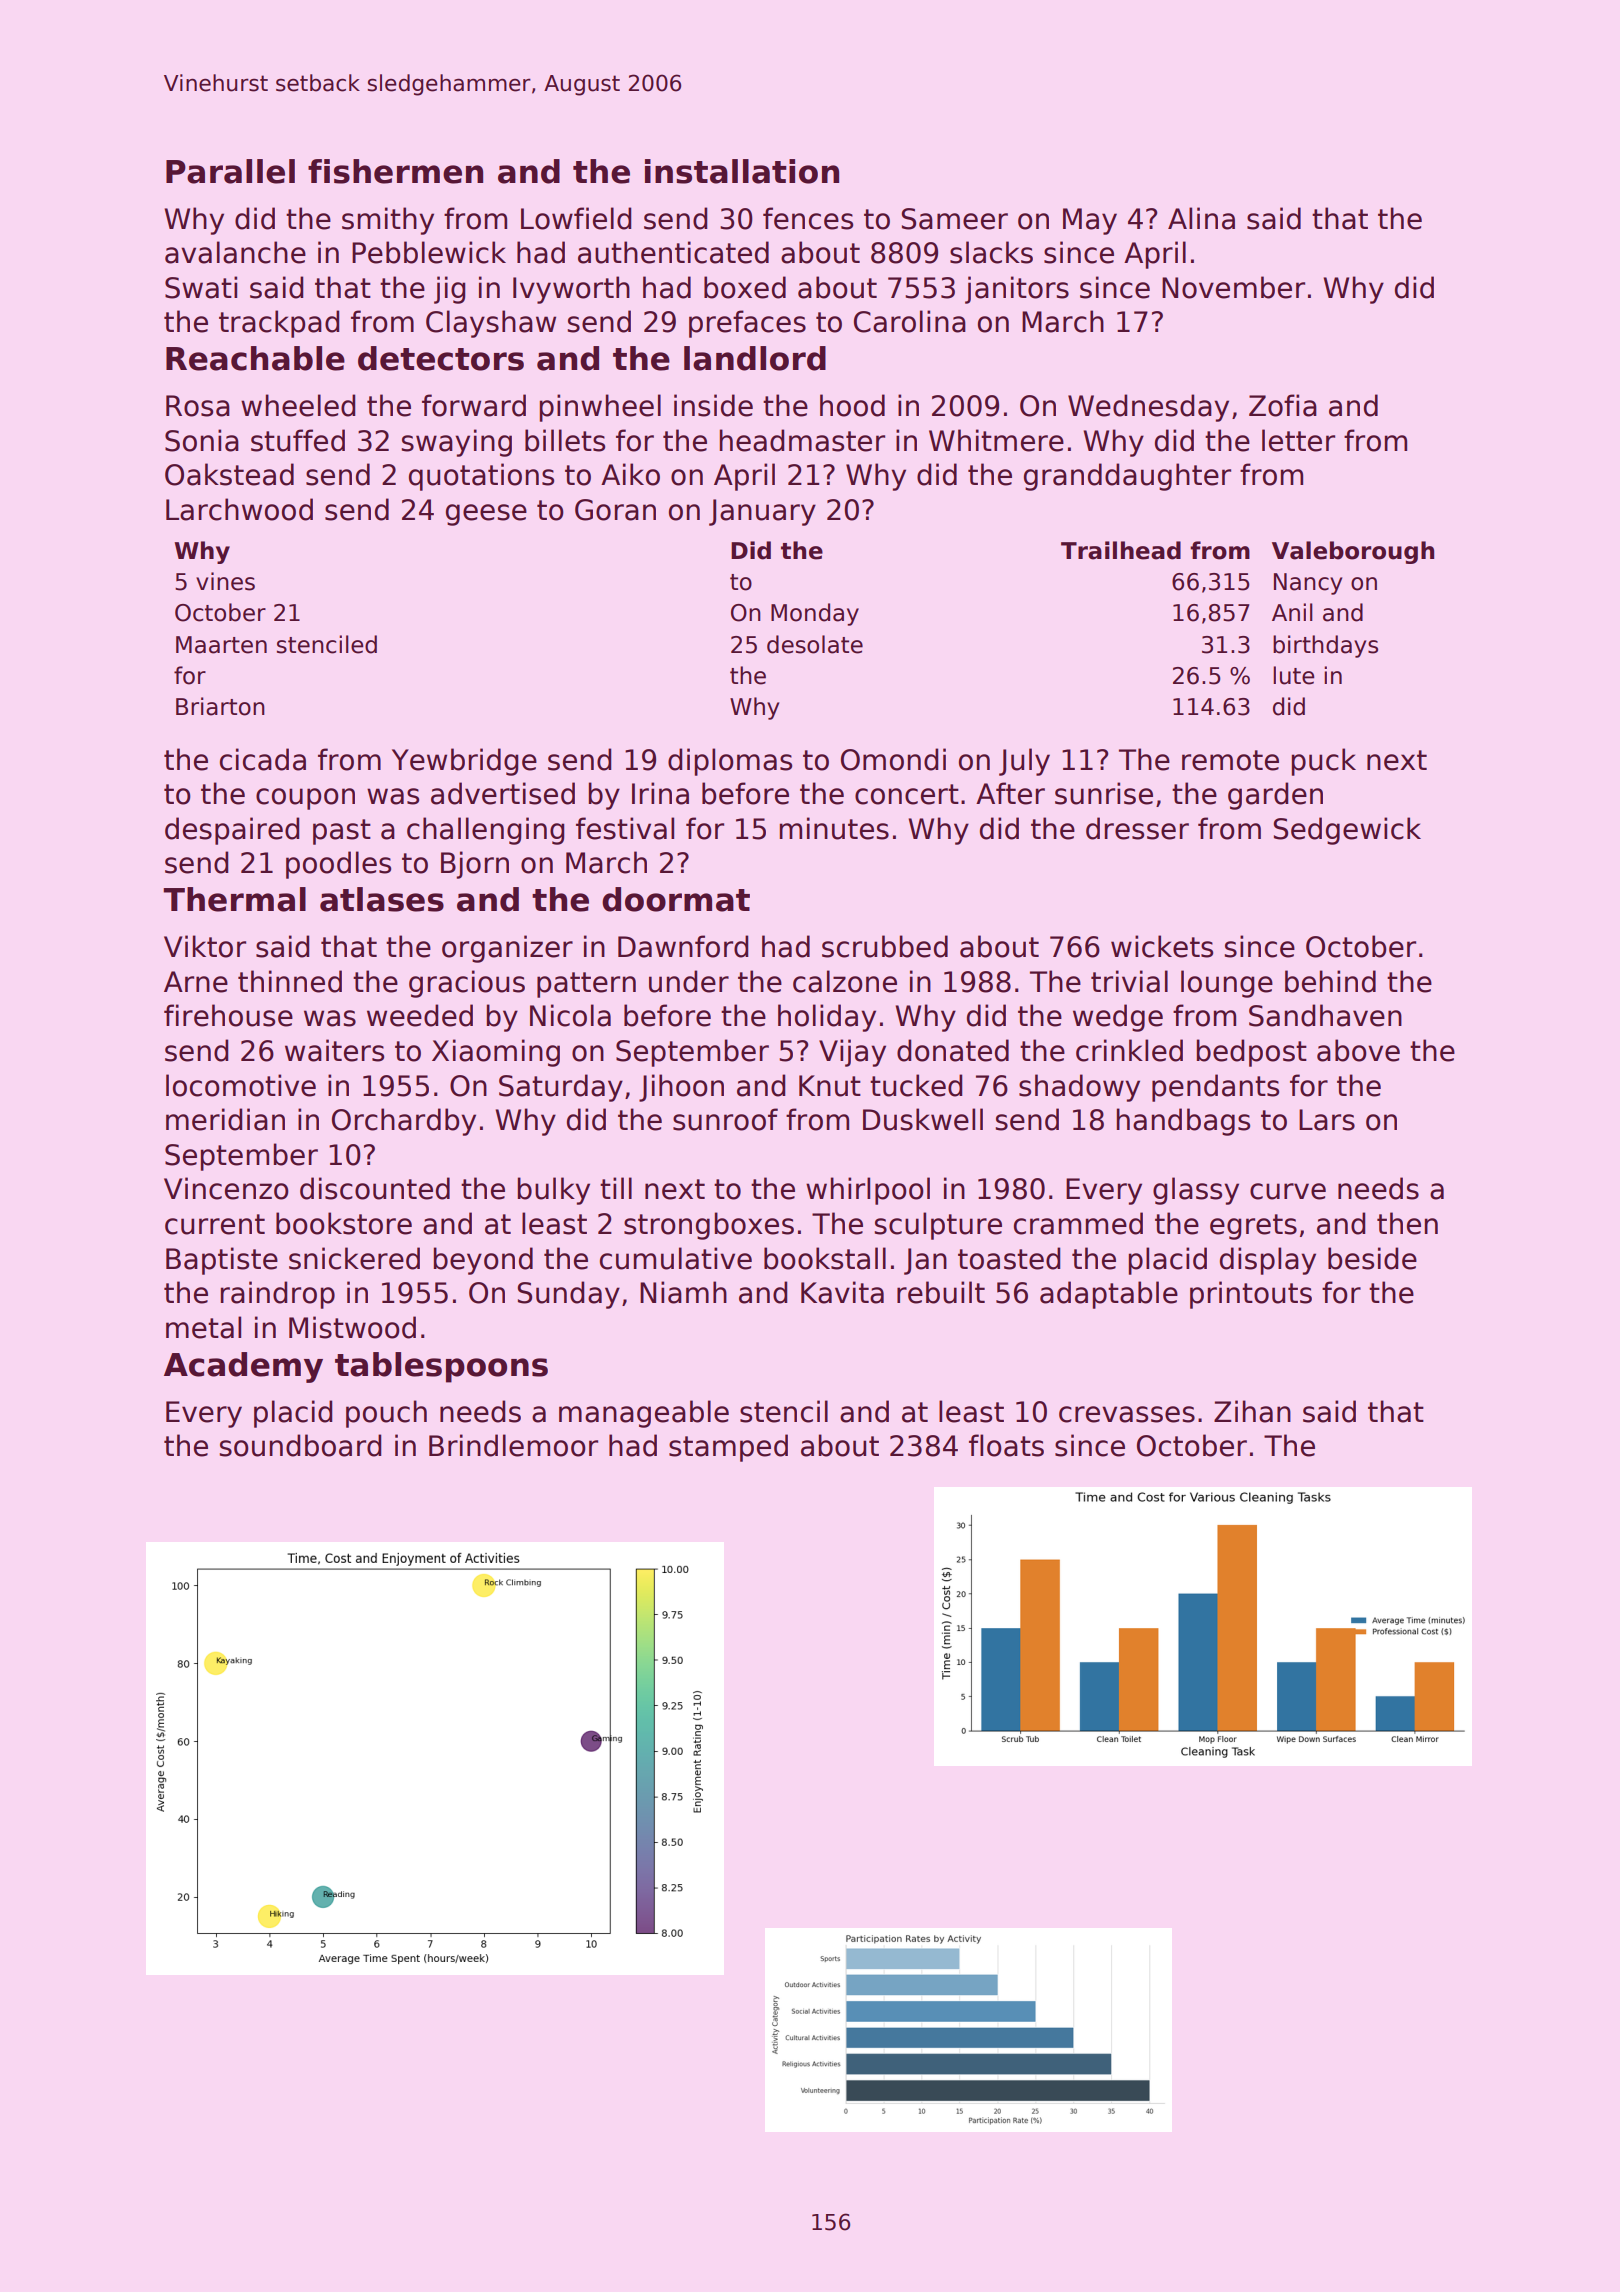 The height and width of the image is (2292, 1620). Describe the element at coordinates (344, 1223) in the image. I see `bookstore` at that location.
